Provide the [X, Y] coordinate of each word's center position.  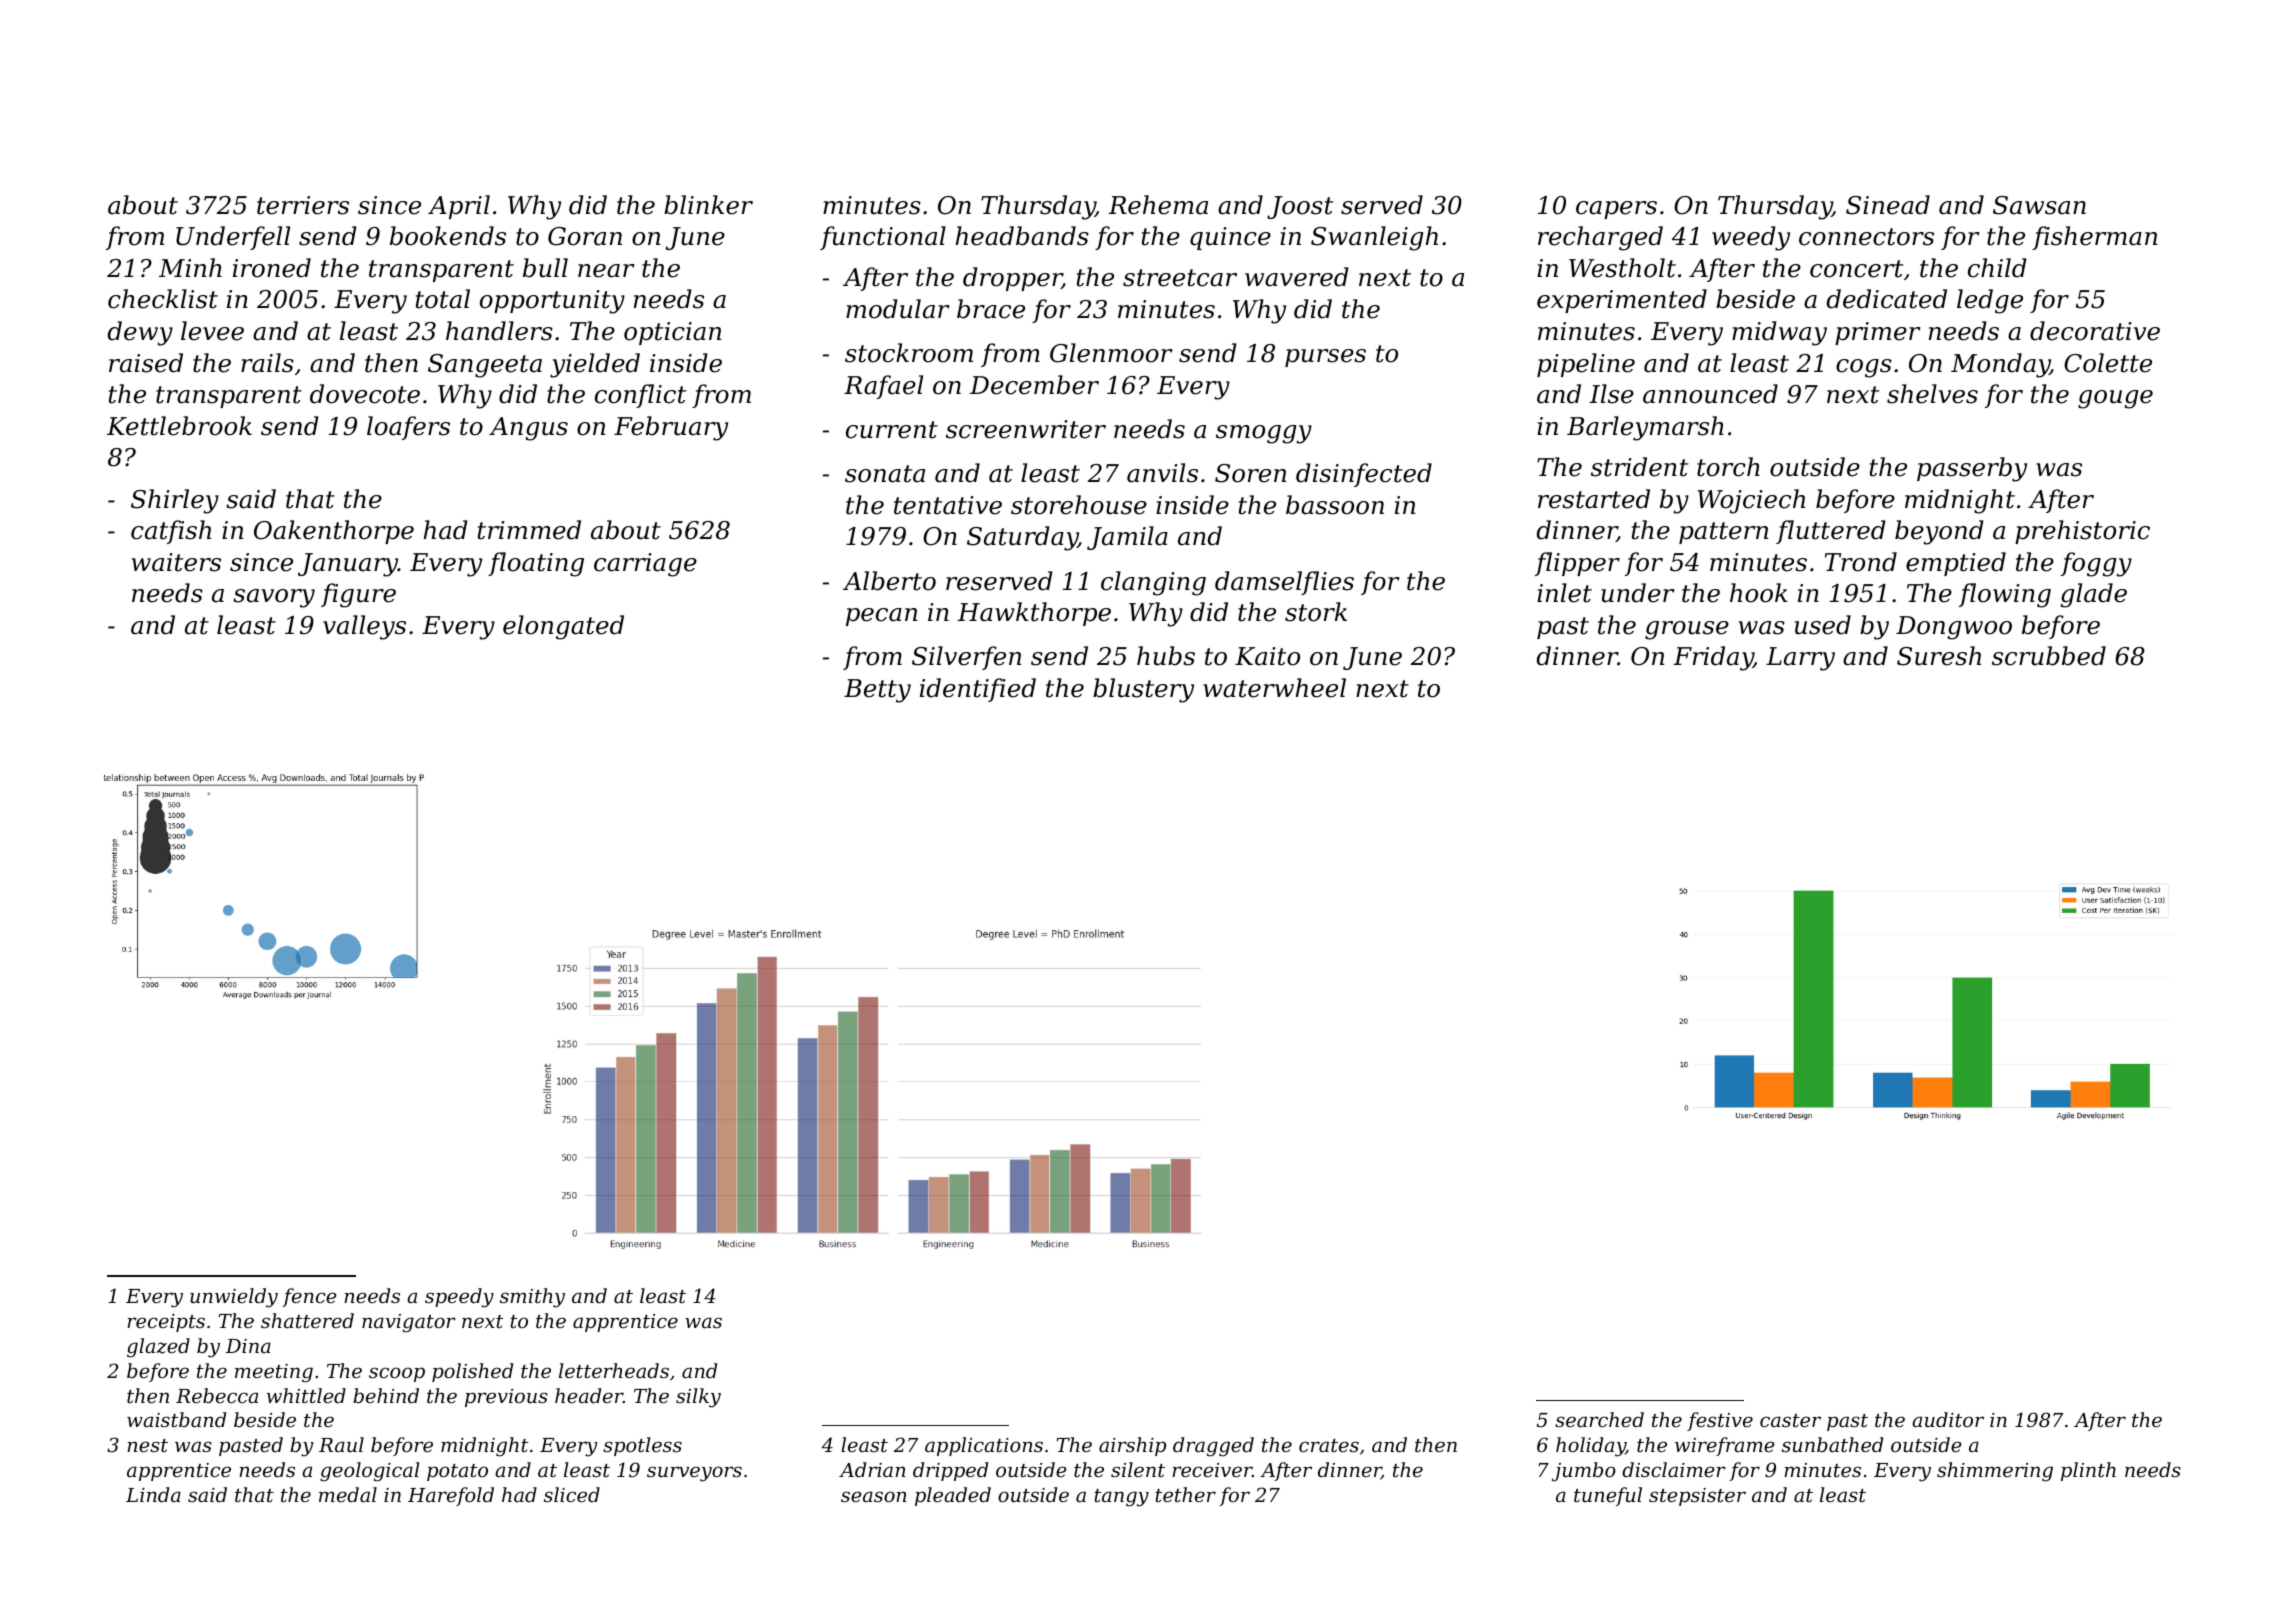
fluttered [1830, 532]
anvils [1162, 473]
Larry [1800, 659]
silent [1138, 1469]
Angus [528, 429]
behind [386, 1395]
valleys [364, 627]
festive [1720, 1421]
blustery [1143, 690]
